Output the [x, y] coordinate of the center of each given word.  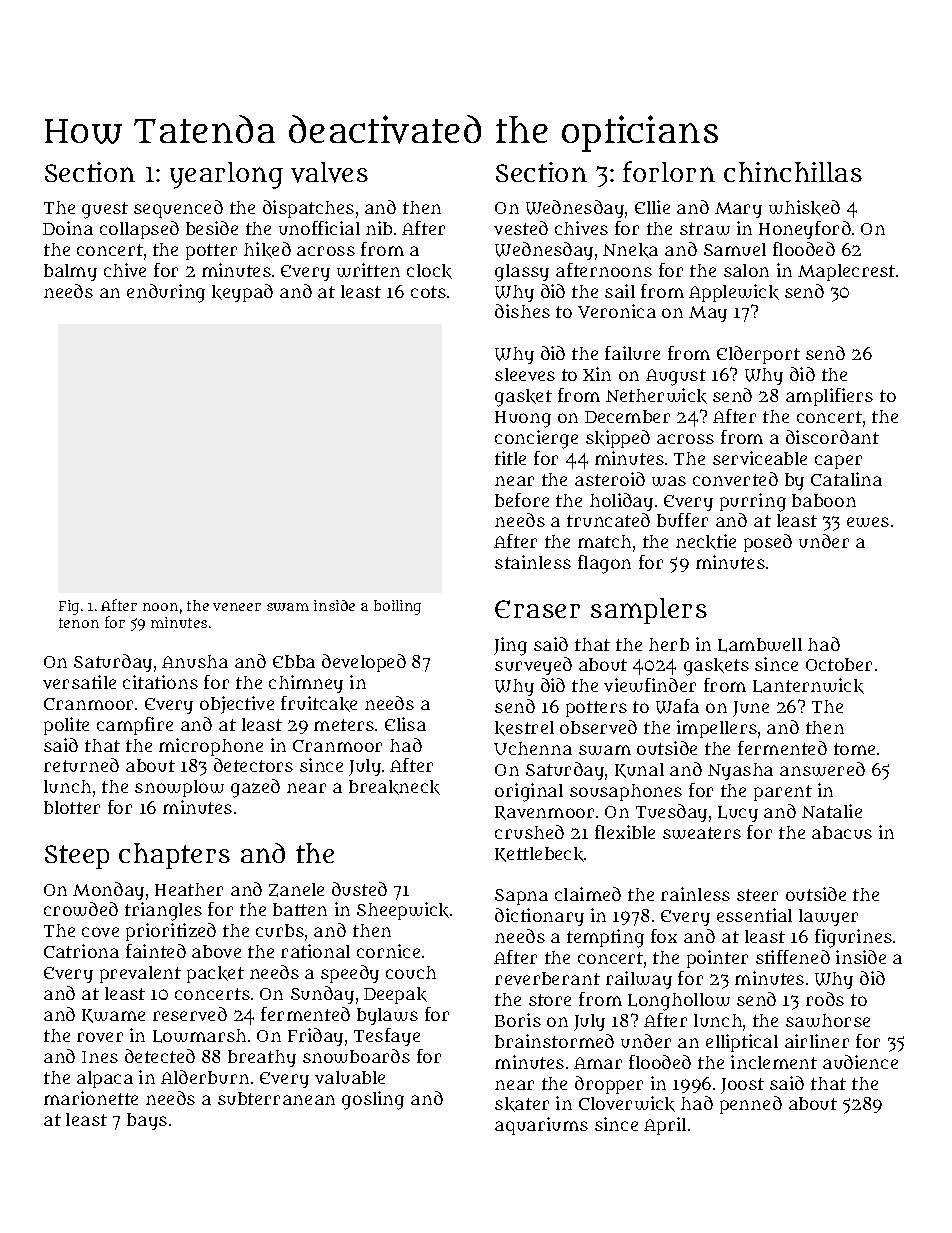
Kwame [113, 1016]
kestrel [524, 728]
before [522, 500]
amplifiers [829, 397]
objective [237, 705]
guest [105, 210]
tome [854, 749]
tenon [79, 623]
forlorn [669, 171]
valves [329, 172]
